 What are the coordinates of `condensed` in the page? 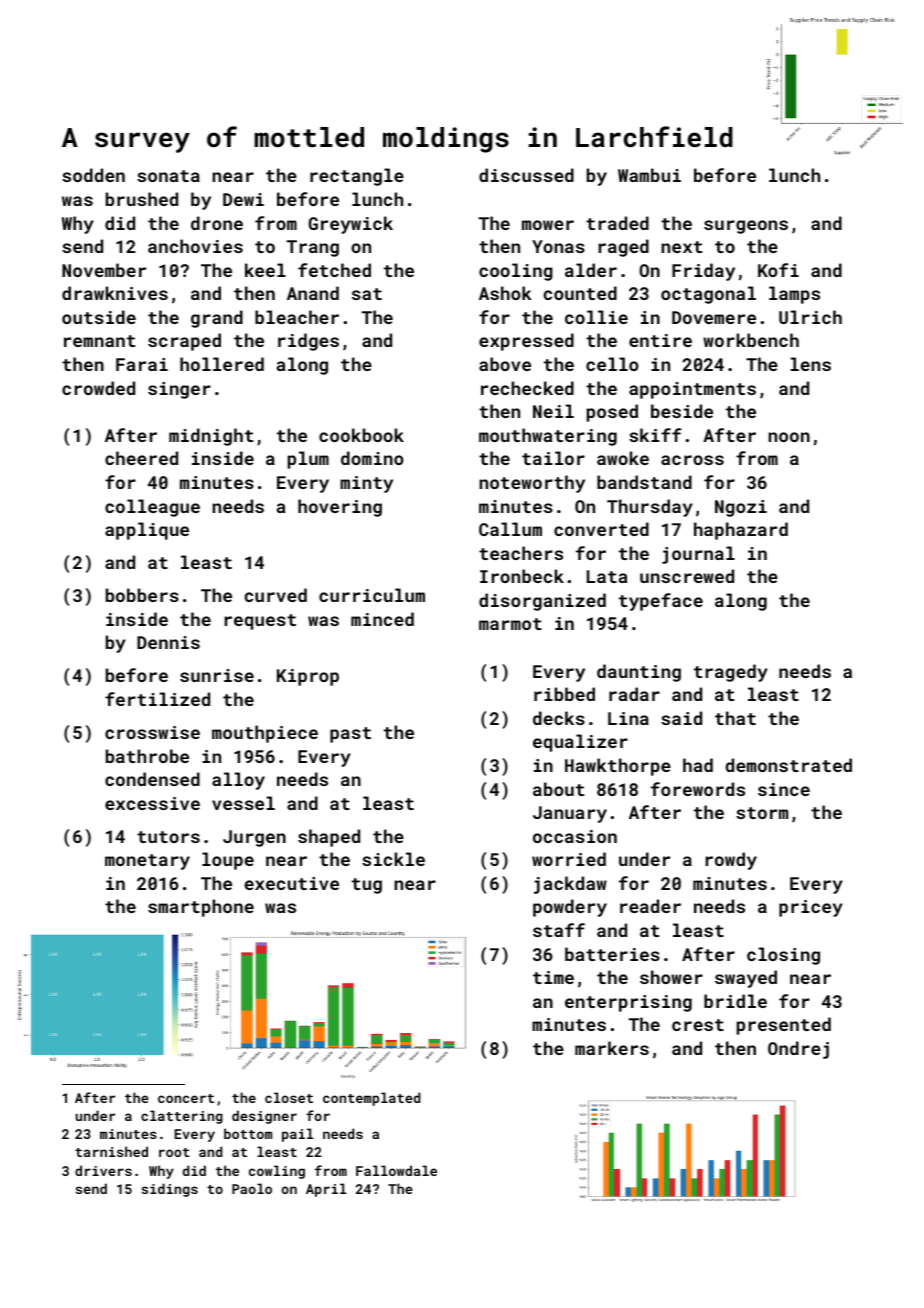 It's located at (152, 779).
